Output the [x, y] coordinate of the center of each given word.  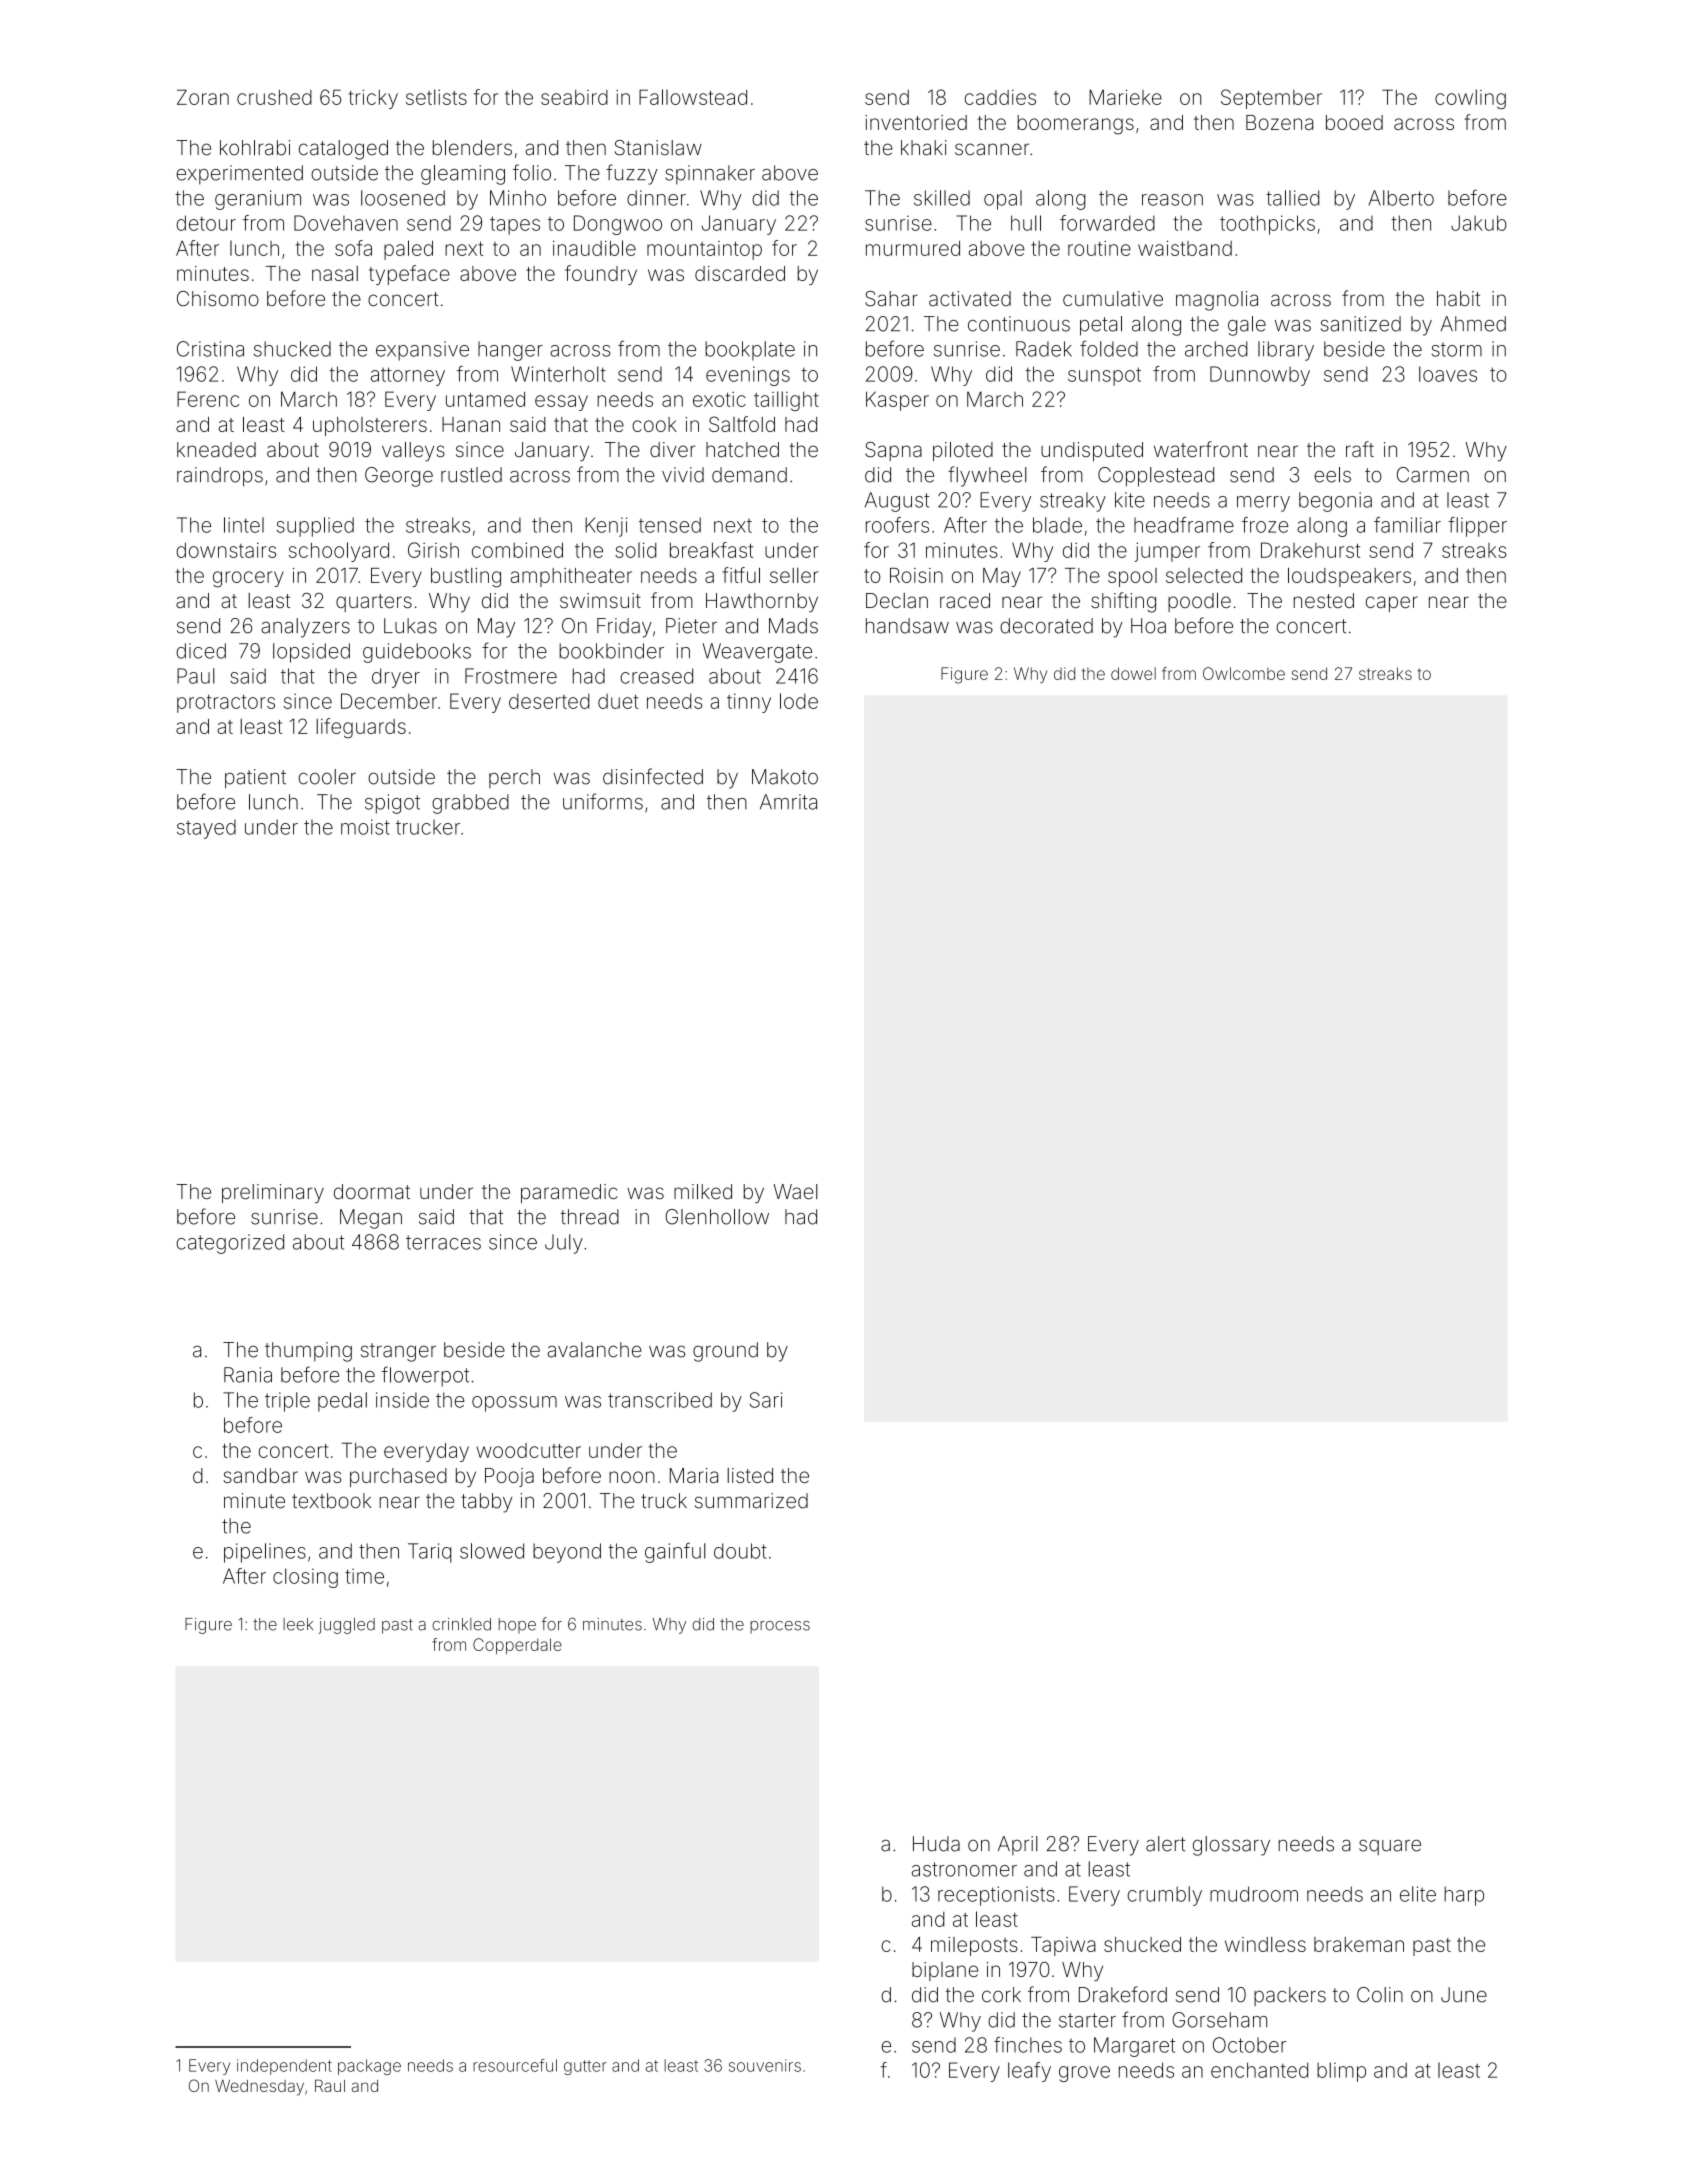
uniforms [603, 801]
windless [1265, 1944]
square [1390, 1847]
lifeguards [361, 728]
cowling [1470, 99]
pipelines [265, 1553]
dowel [1133, 673]
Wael [795, 1191]
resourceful [515, 2065]
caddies [1000, 97]
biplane [945, 1971]
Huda [936, 1844]
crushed [274, 97]
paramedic [569, 1193]
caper [1392, 604]
